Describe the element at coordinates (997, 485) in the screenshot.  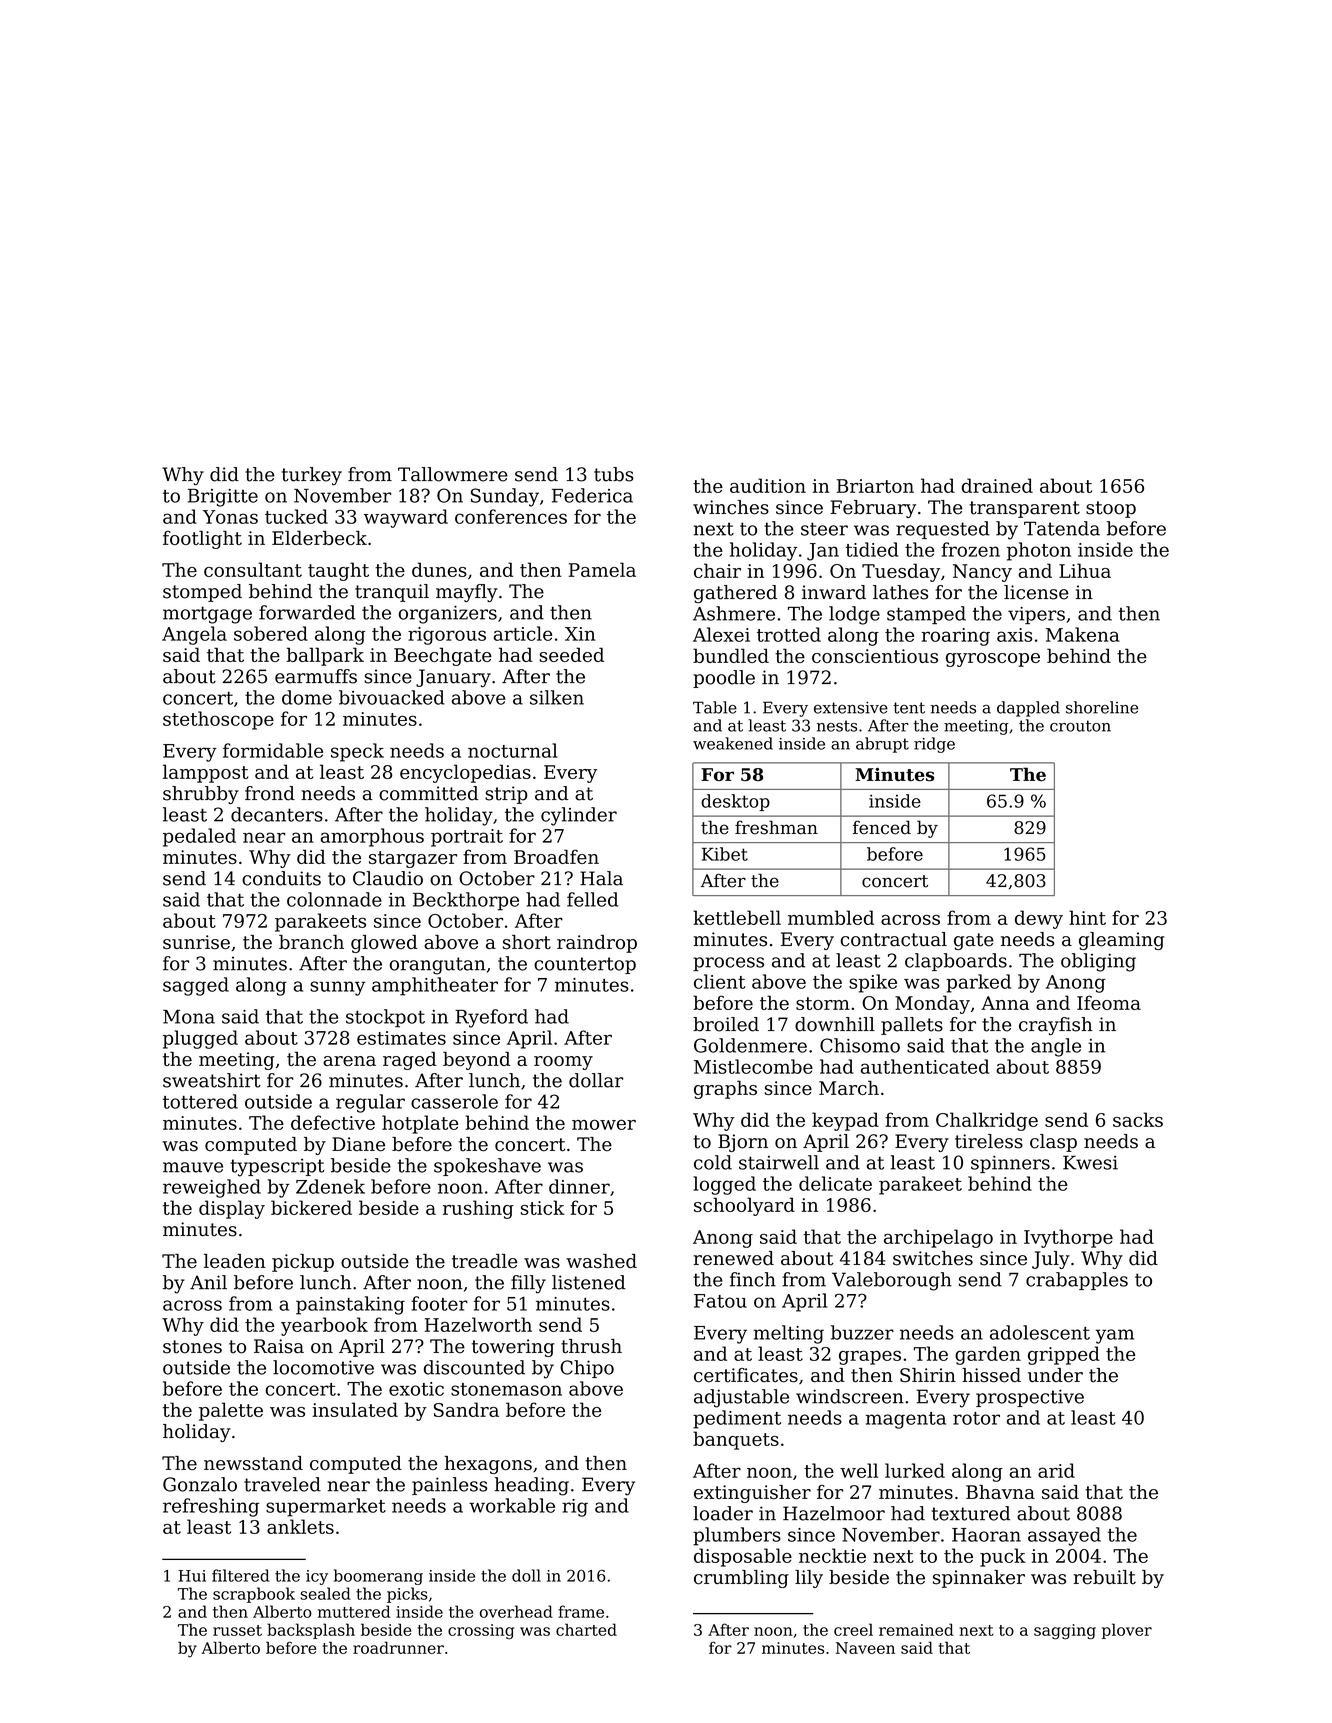
I see `drained` at that location.
